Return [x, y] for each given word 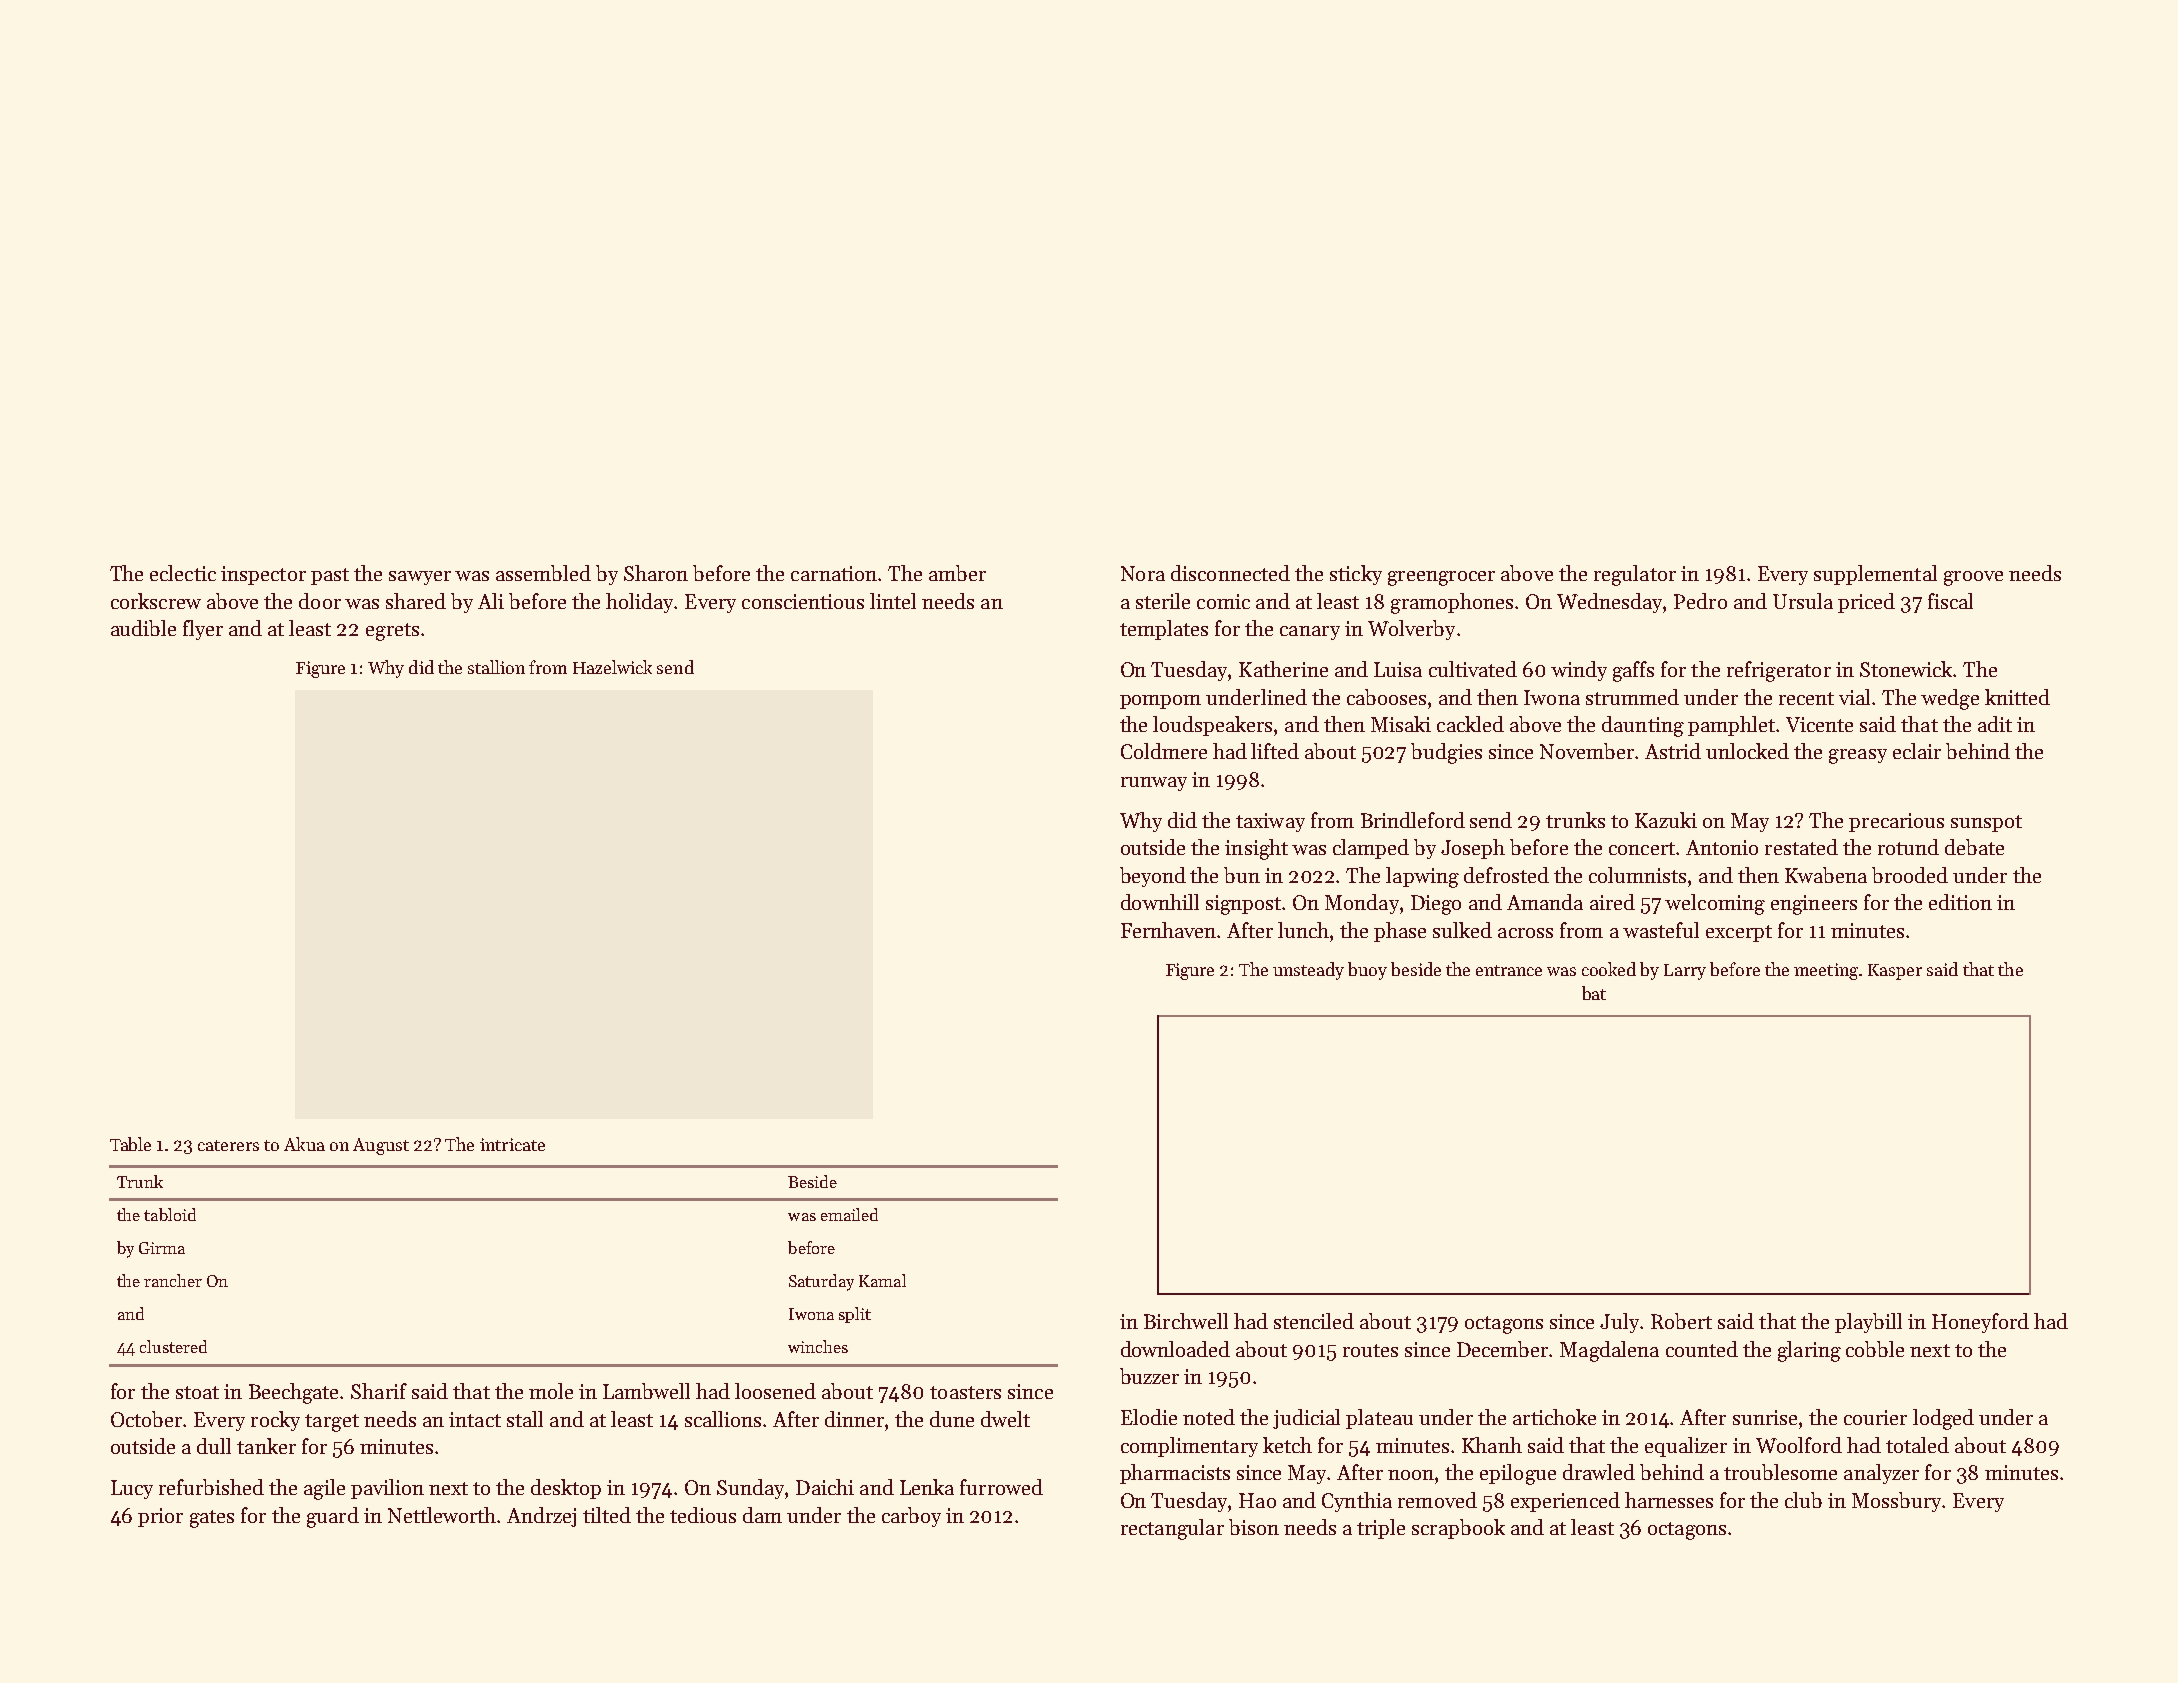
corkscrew [156, 601]
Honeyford [1980, 1323]
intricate [512, 1144]
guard [333, 1517]
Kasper [1895, 972]
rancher [173, 1280]
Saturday [821, 1282]
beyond [1153, 877]
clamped [1371, 849]
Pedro [1700, 601]
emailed [849, 1214]
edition [1960, 902]
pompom [1160, 702]
